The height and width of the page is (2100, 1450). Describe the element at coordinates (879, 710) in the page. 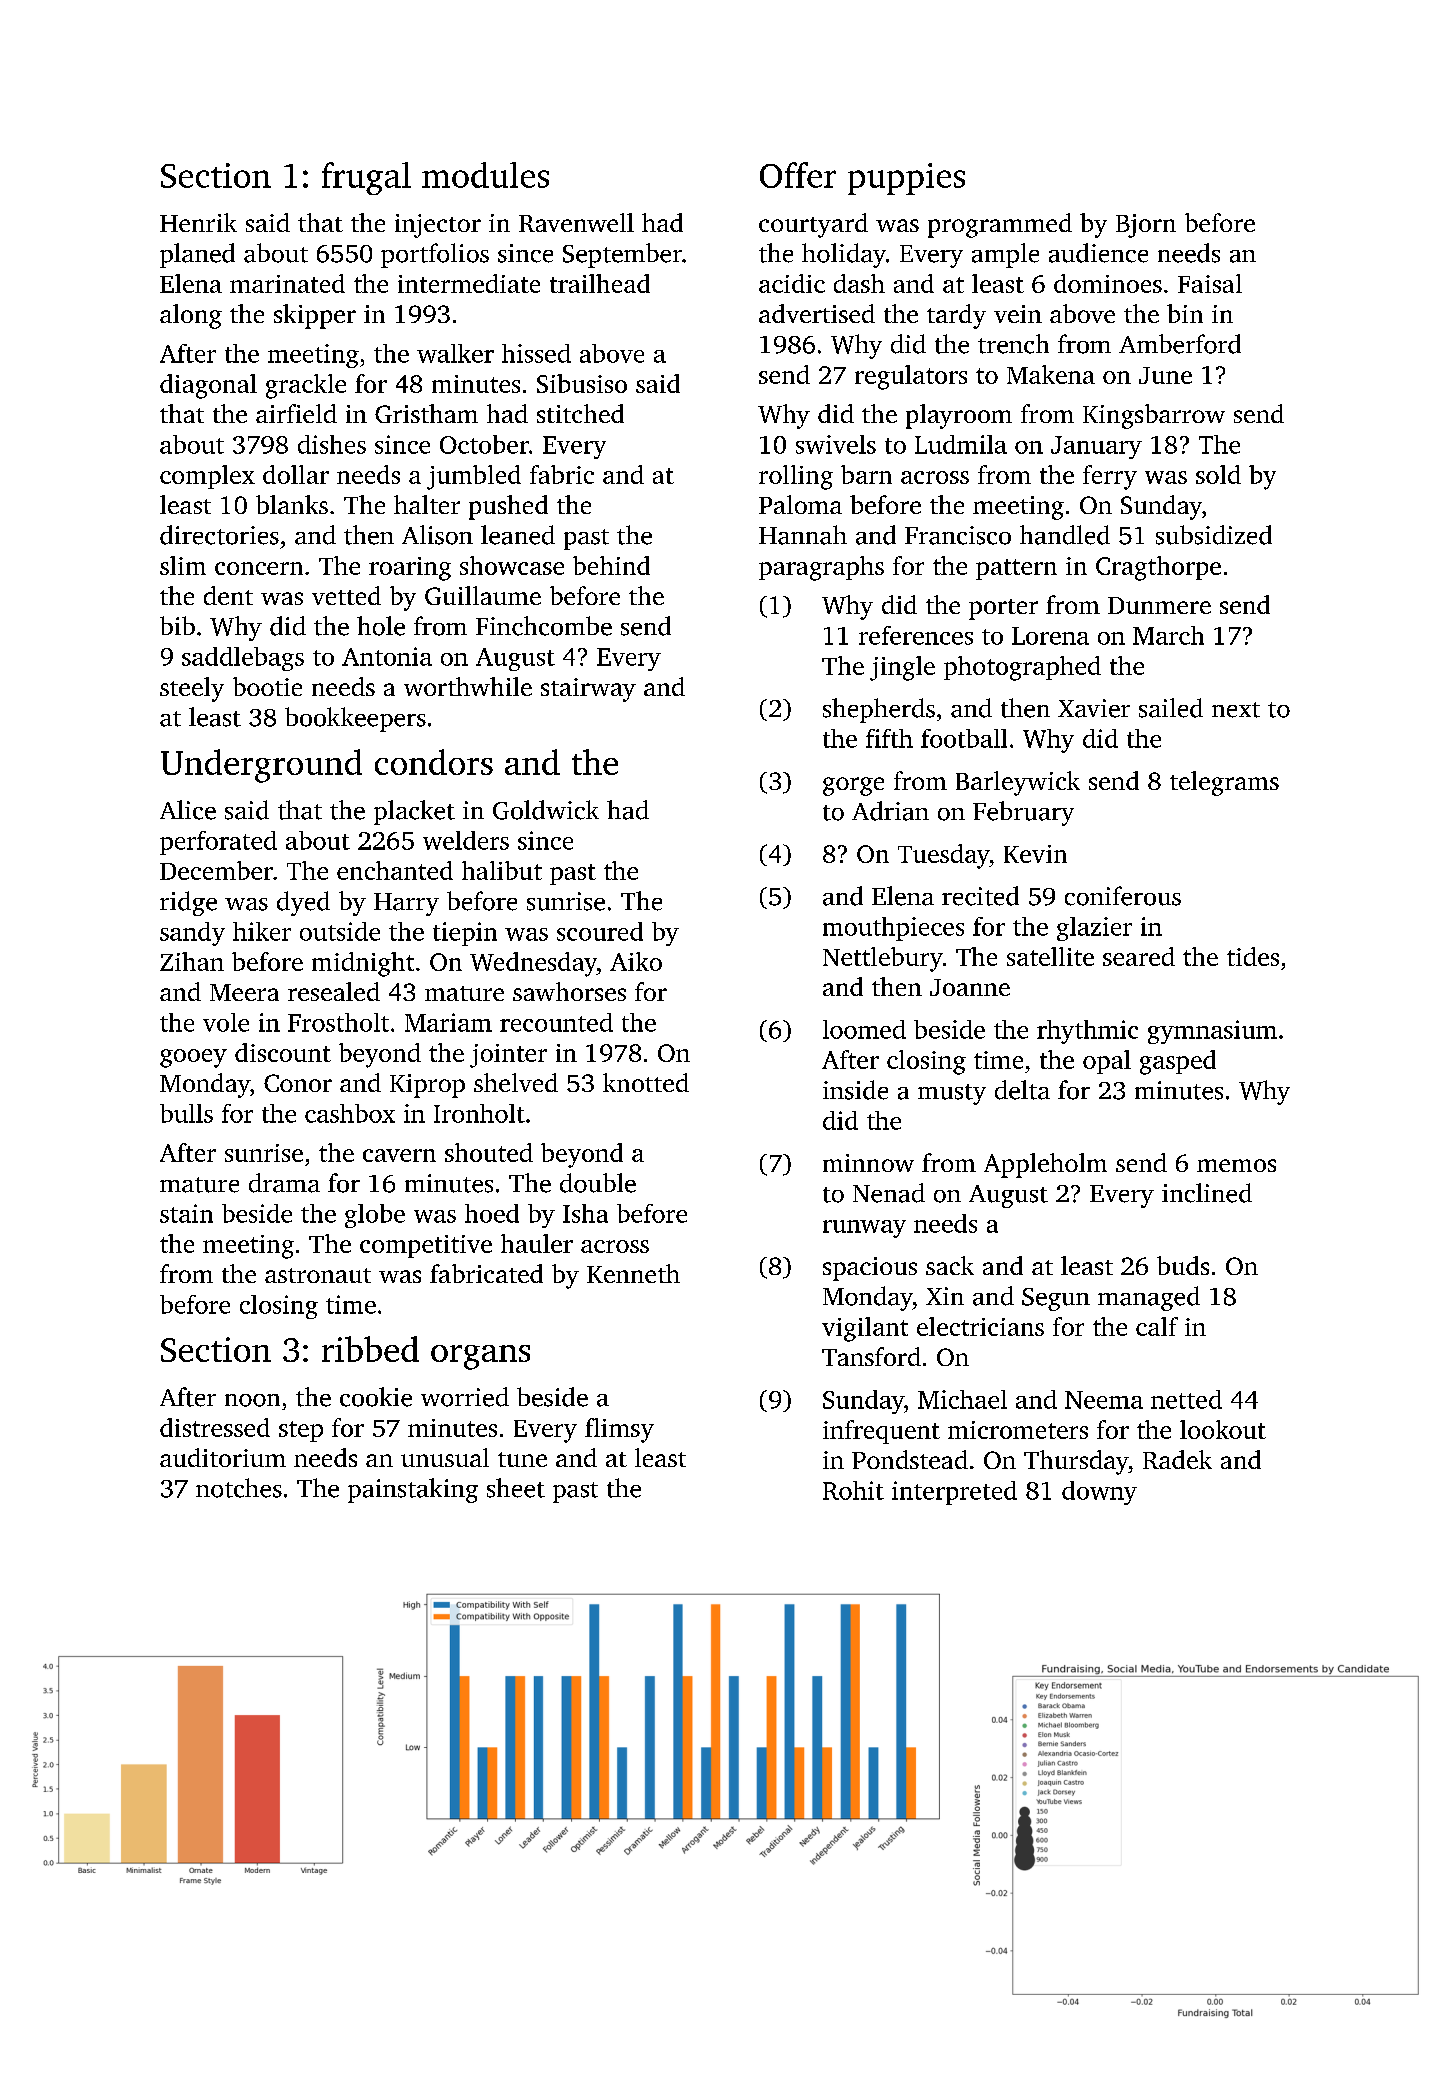

I see `shepherds` at that location.
